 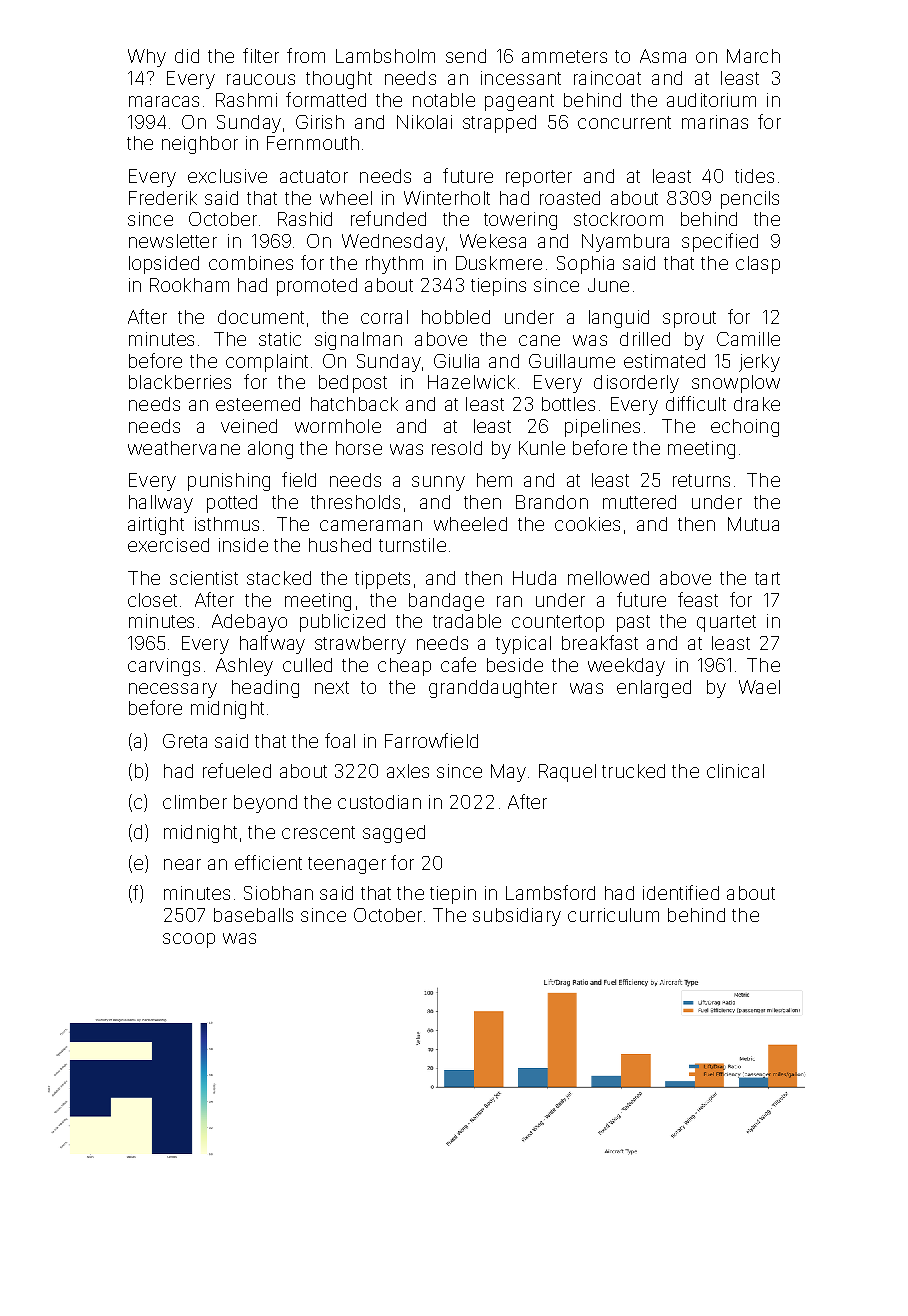 I want to click on reporter, so click(x=539, y=178).
